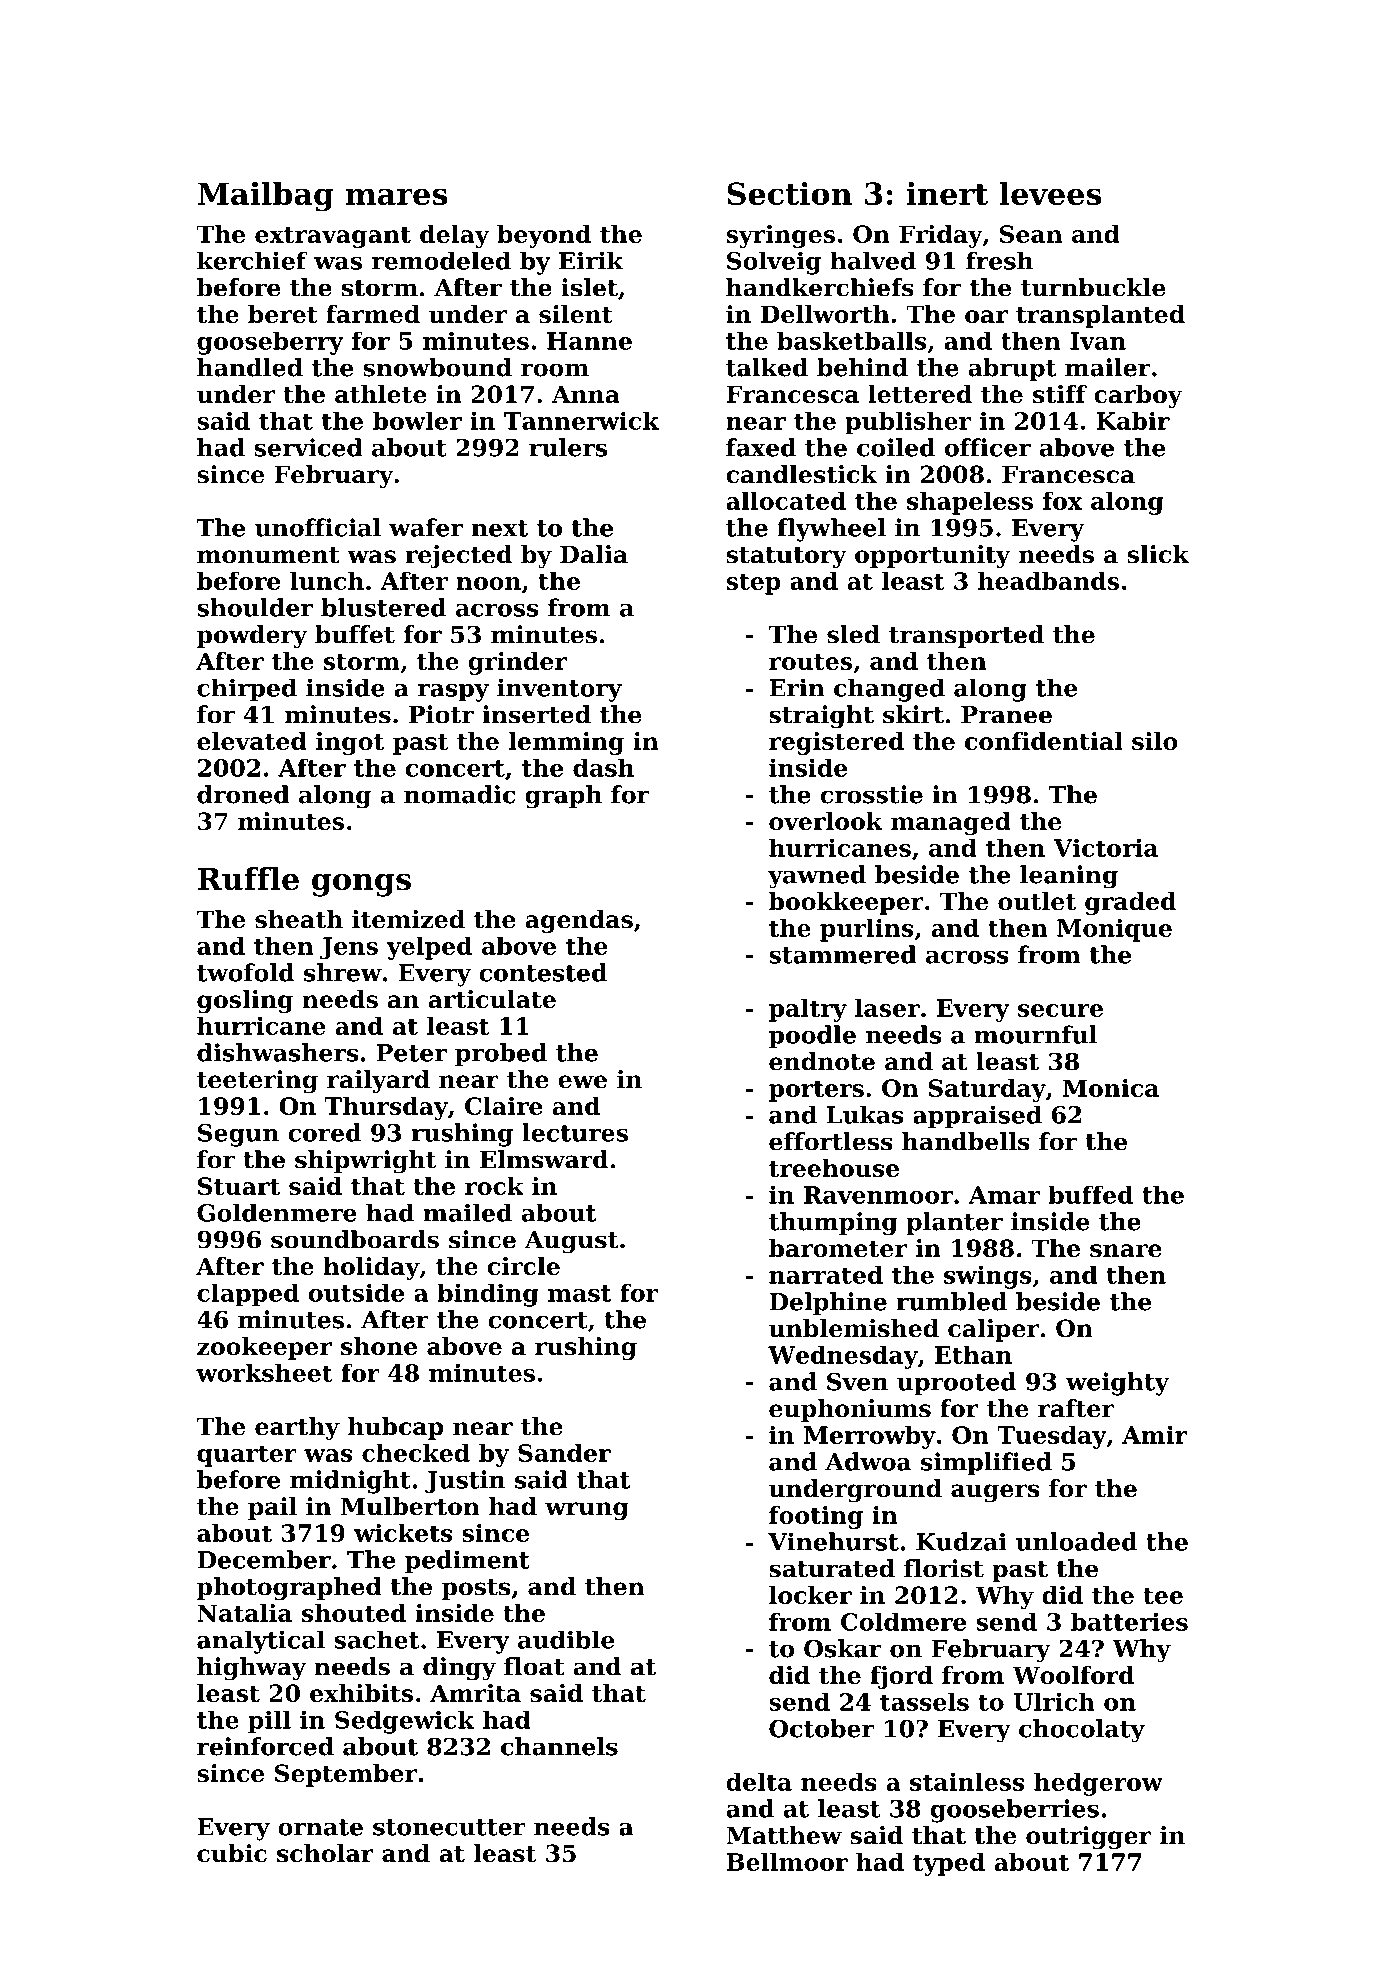 This image has height=1969, width=1386. Describe the element at coordinates (1129, 1621) in the image. I see `batteries` at that location.
